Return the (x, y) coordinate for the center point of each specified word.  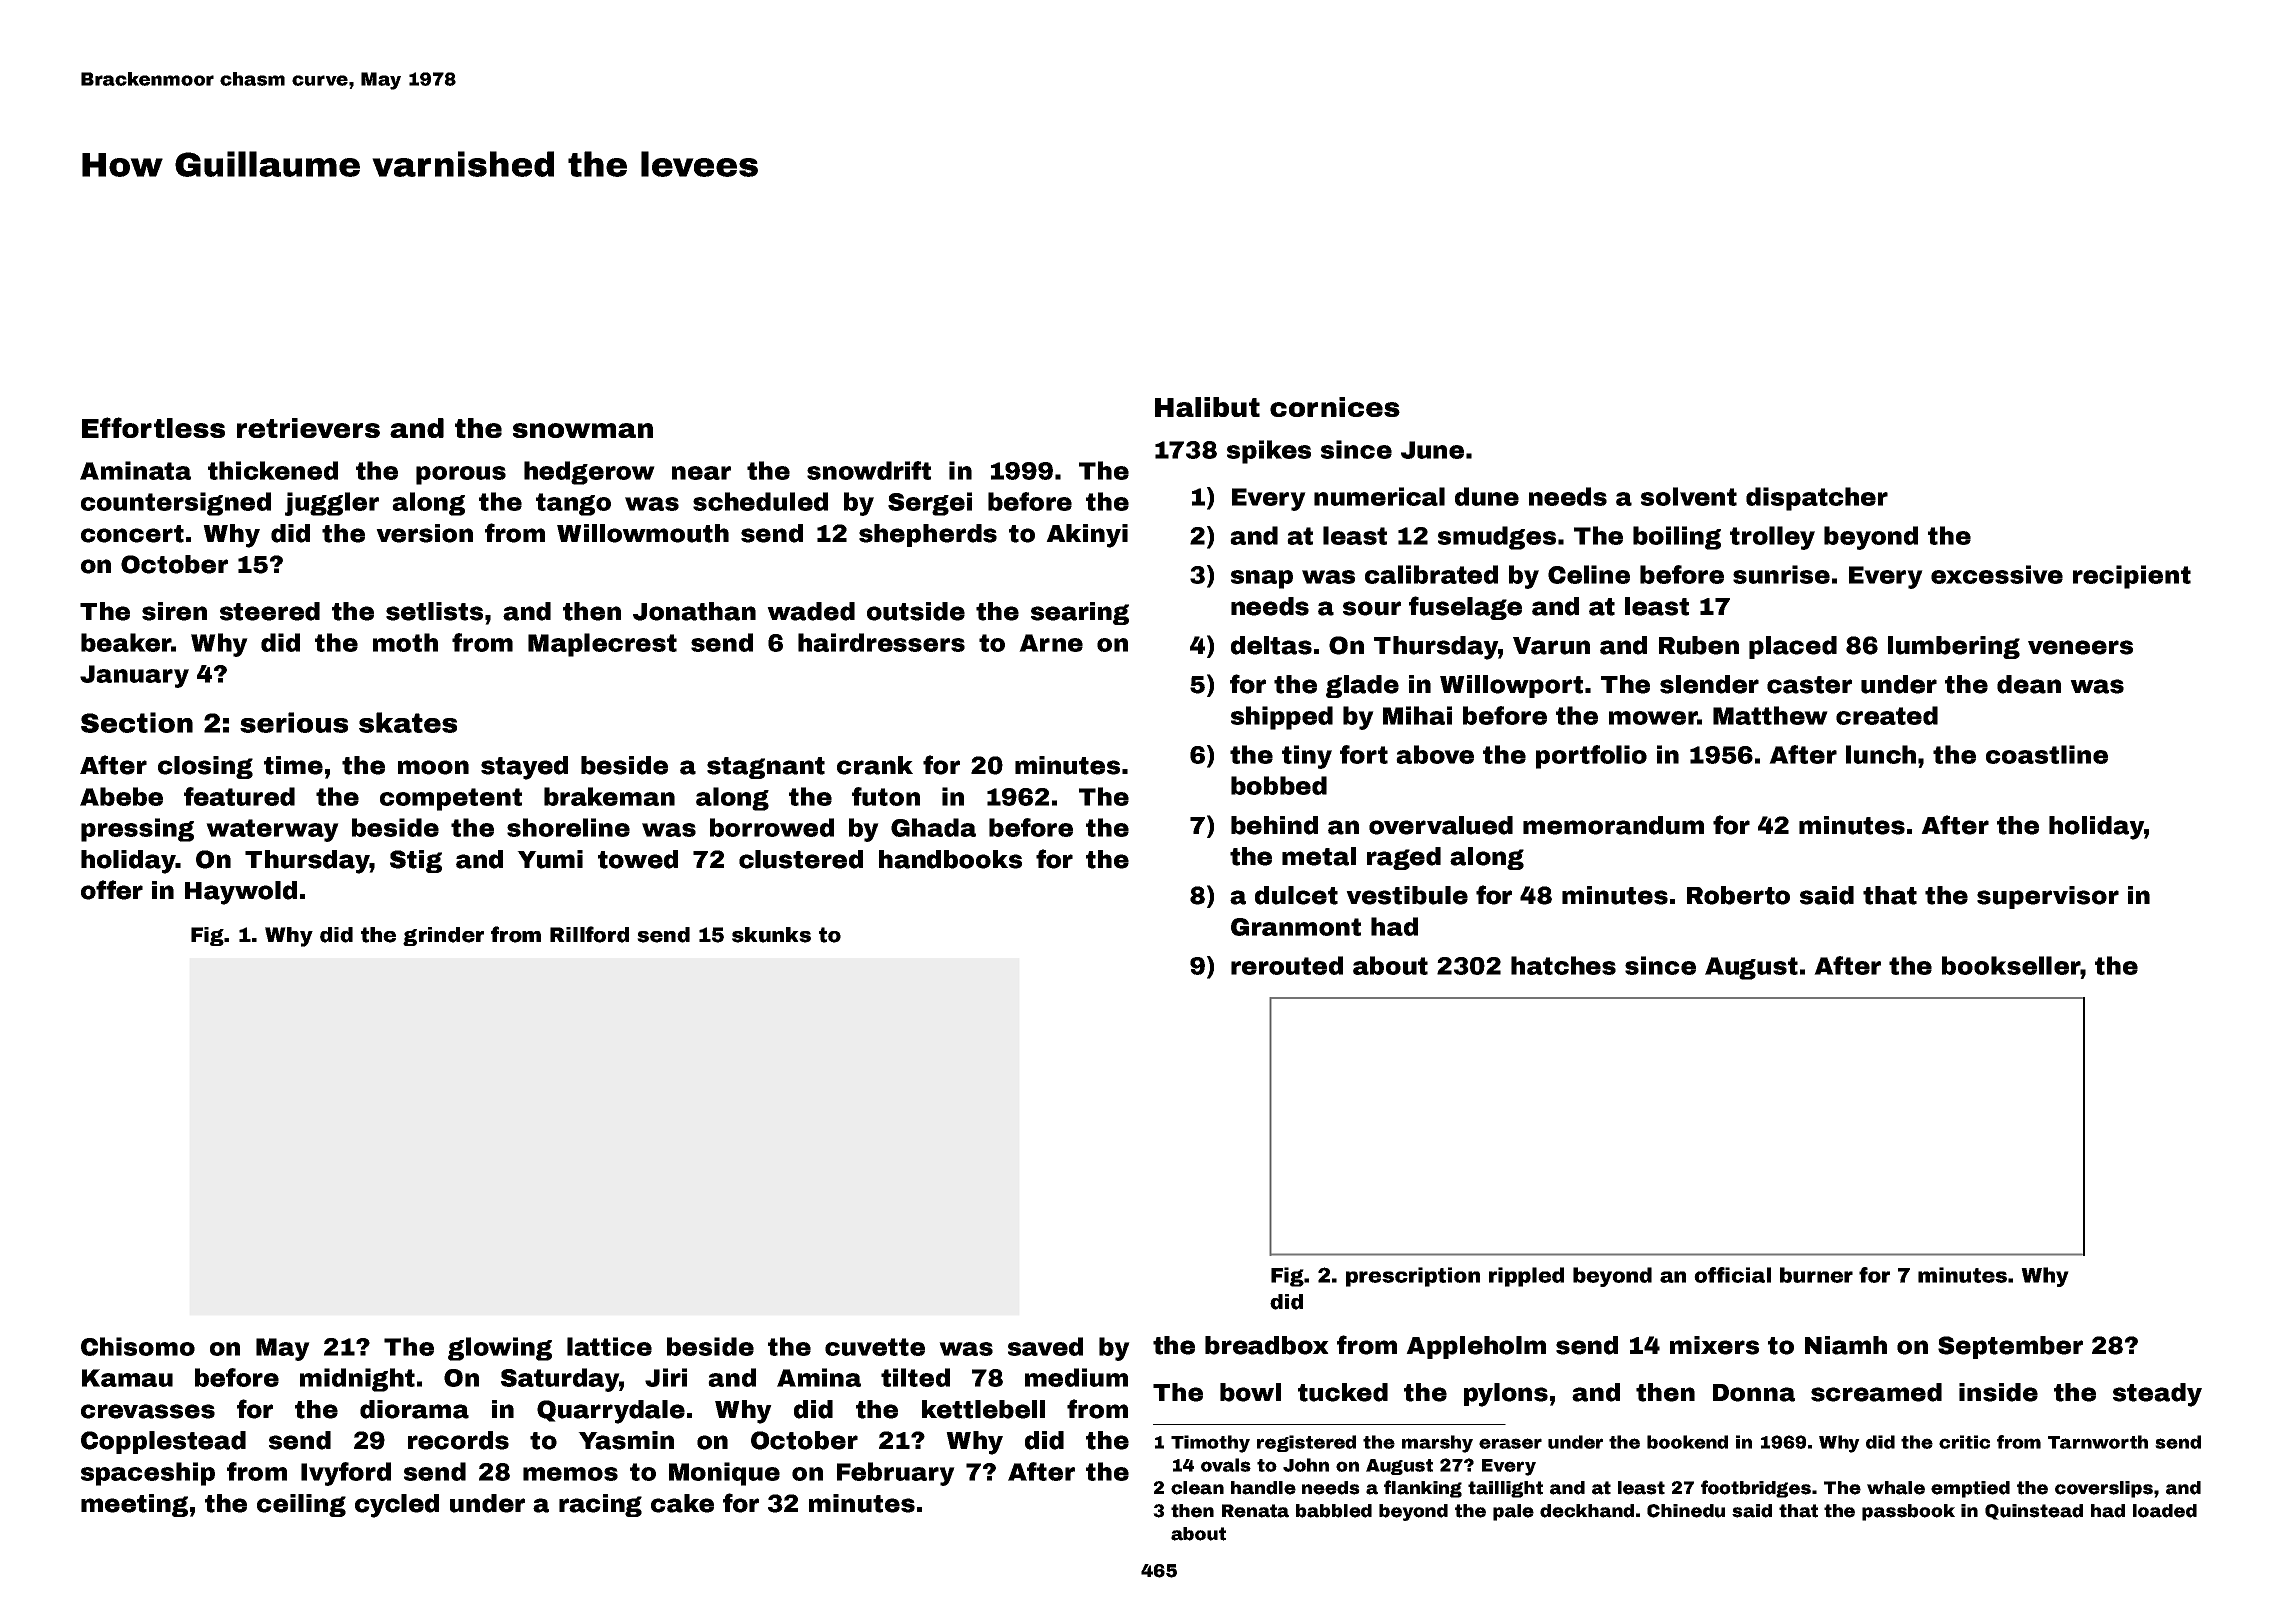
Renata (1255, 1511)
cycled (397, 1506)
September (2010, 1347)
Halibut (1207, 407)
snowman (583, 430)
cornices (1335, 407)
